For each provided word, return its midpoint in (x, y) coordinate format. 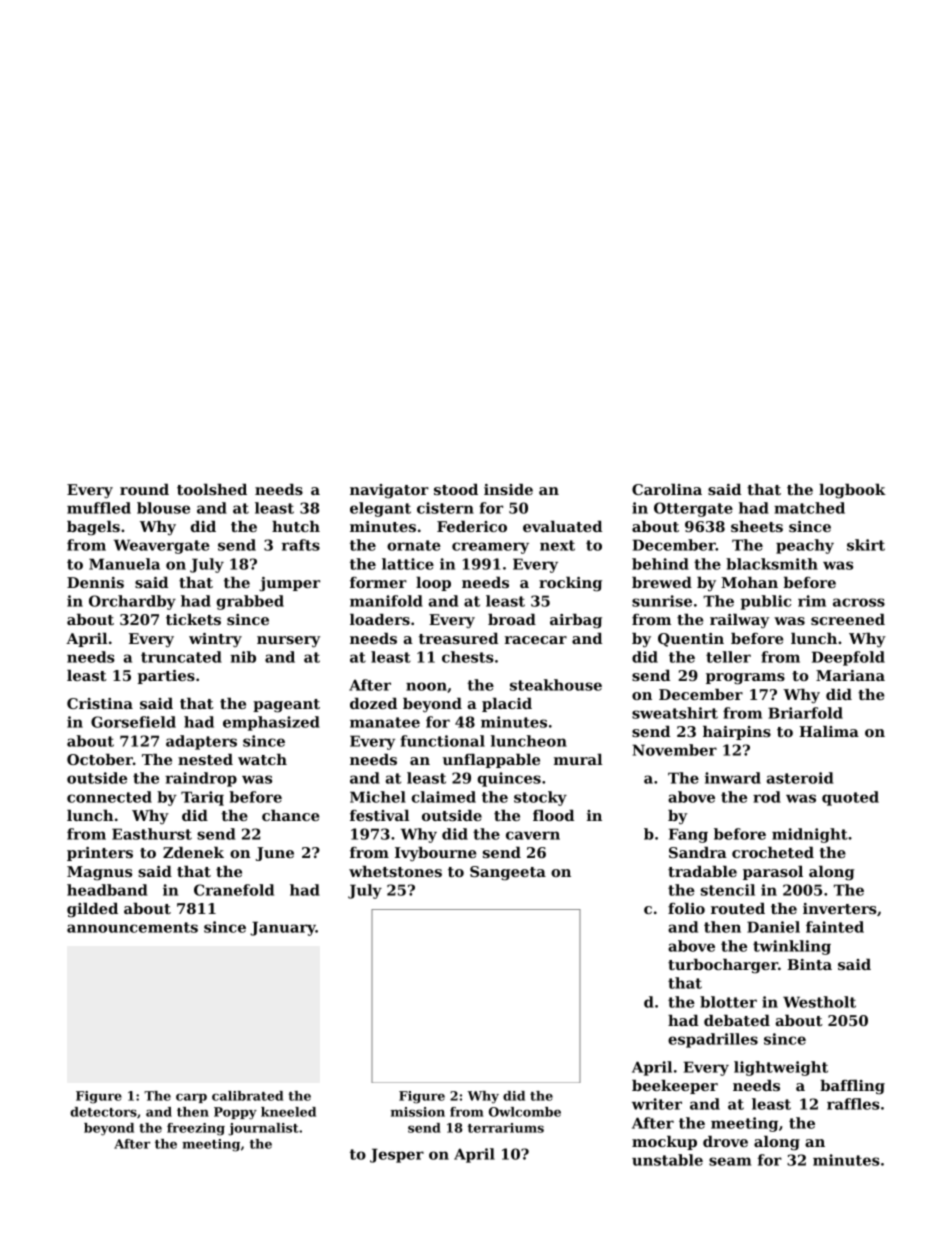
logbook (852, 491)
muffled (99, 508)
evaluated (562, 526)
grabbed (250, 602)
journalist (263, 1129)
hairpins (737, 733)
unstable (667, 1160)
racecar (536, 640)
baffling (852, 1087)
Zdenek (193, 852)
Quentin (691, 640)
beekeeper (675, 1087)
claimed (444, 797)
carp (191, 1098)
